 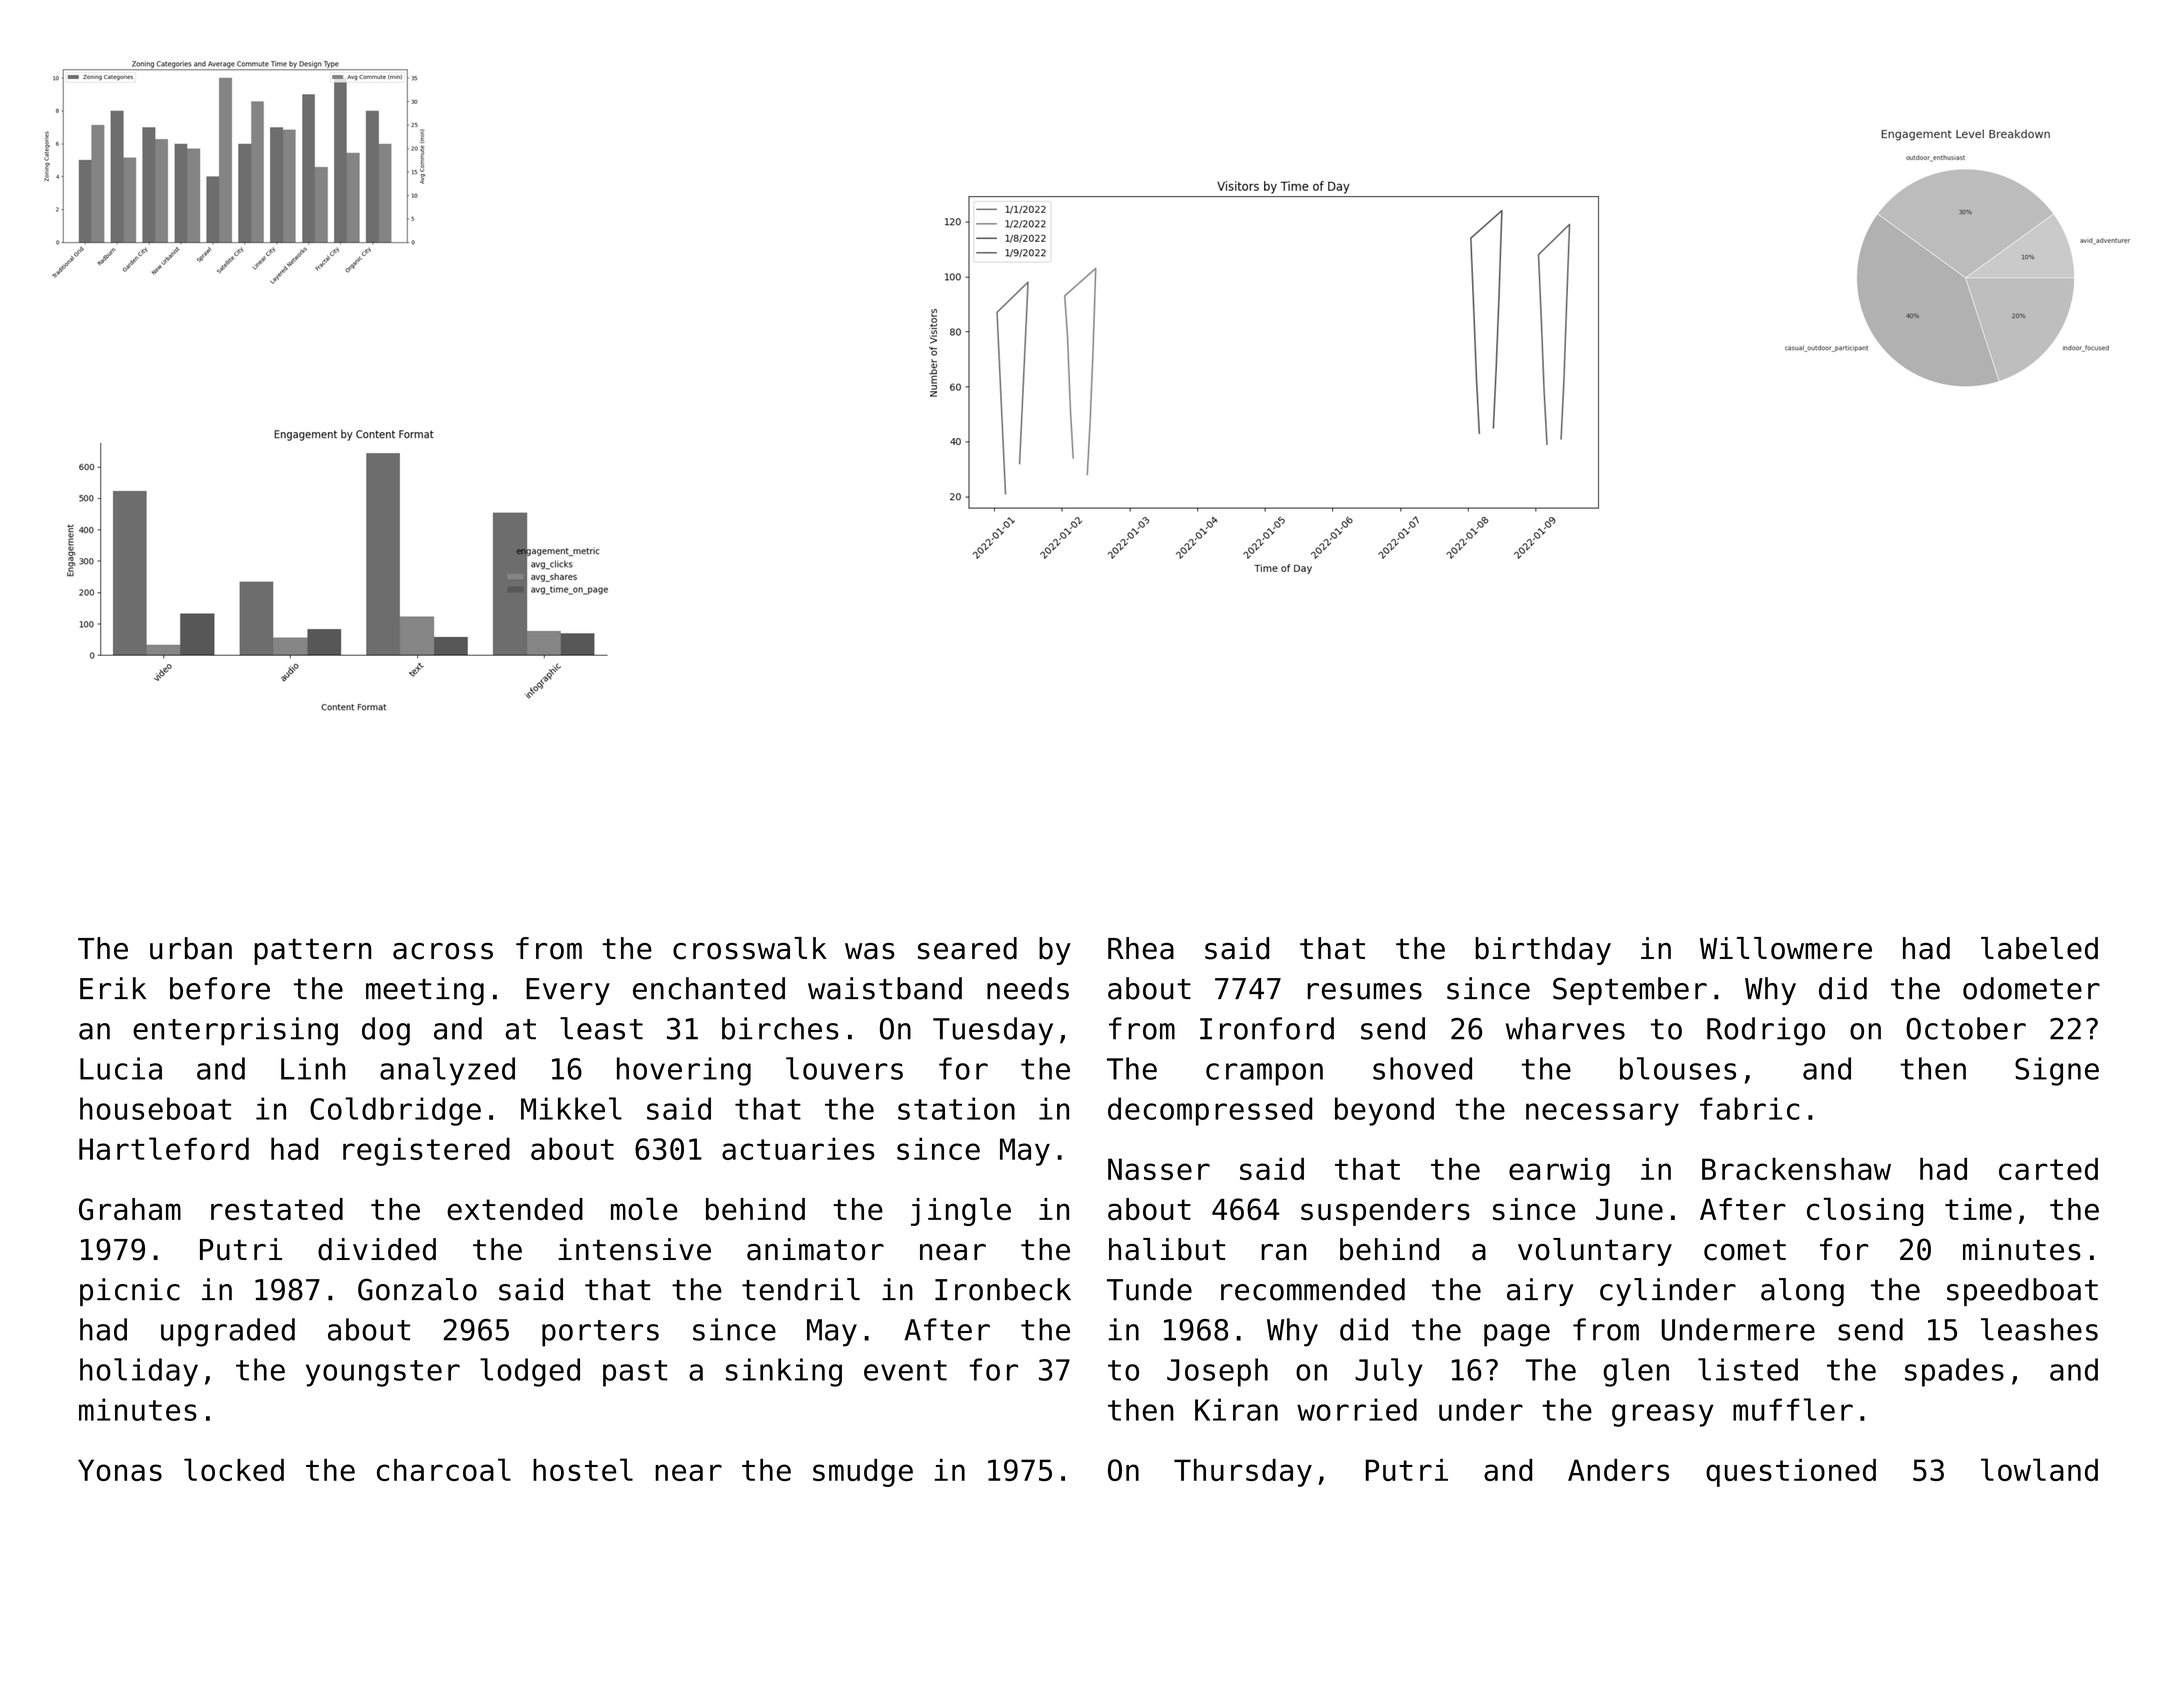 I want to click on odometer, so click(x=2031, y=988).
